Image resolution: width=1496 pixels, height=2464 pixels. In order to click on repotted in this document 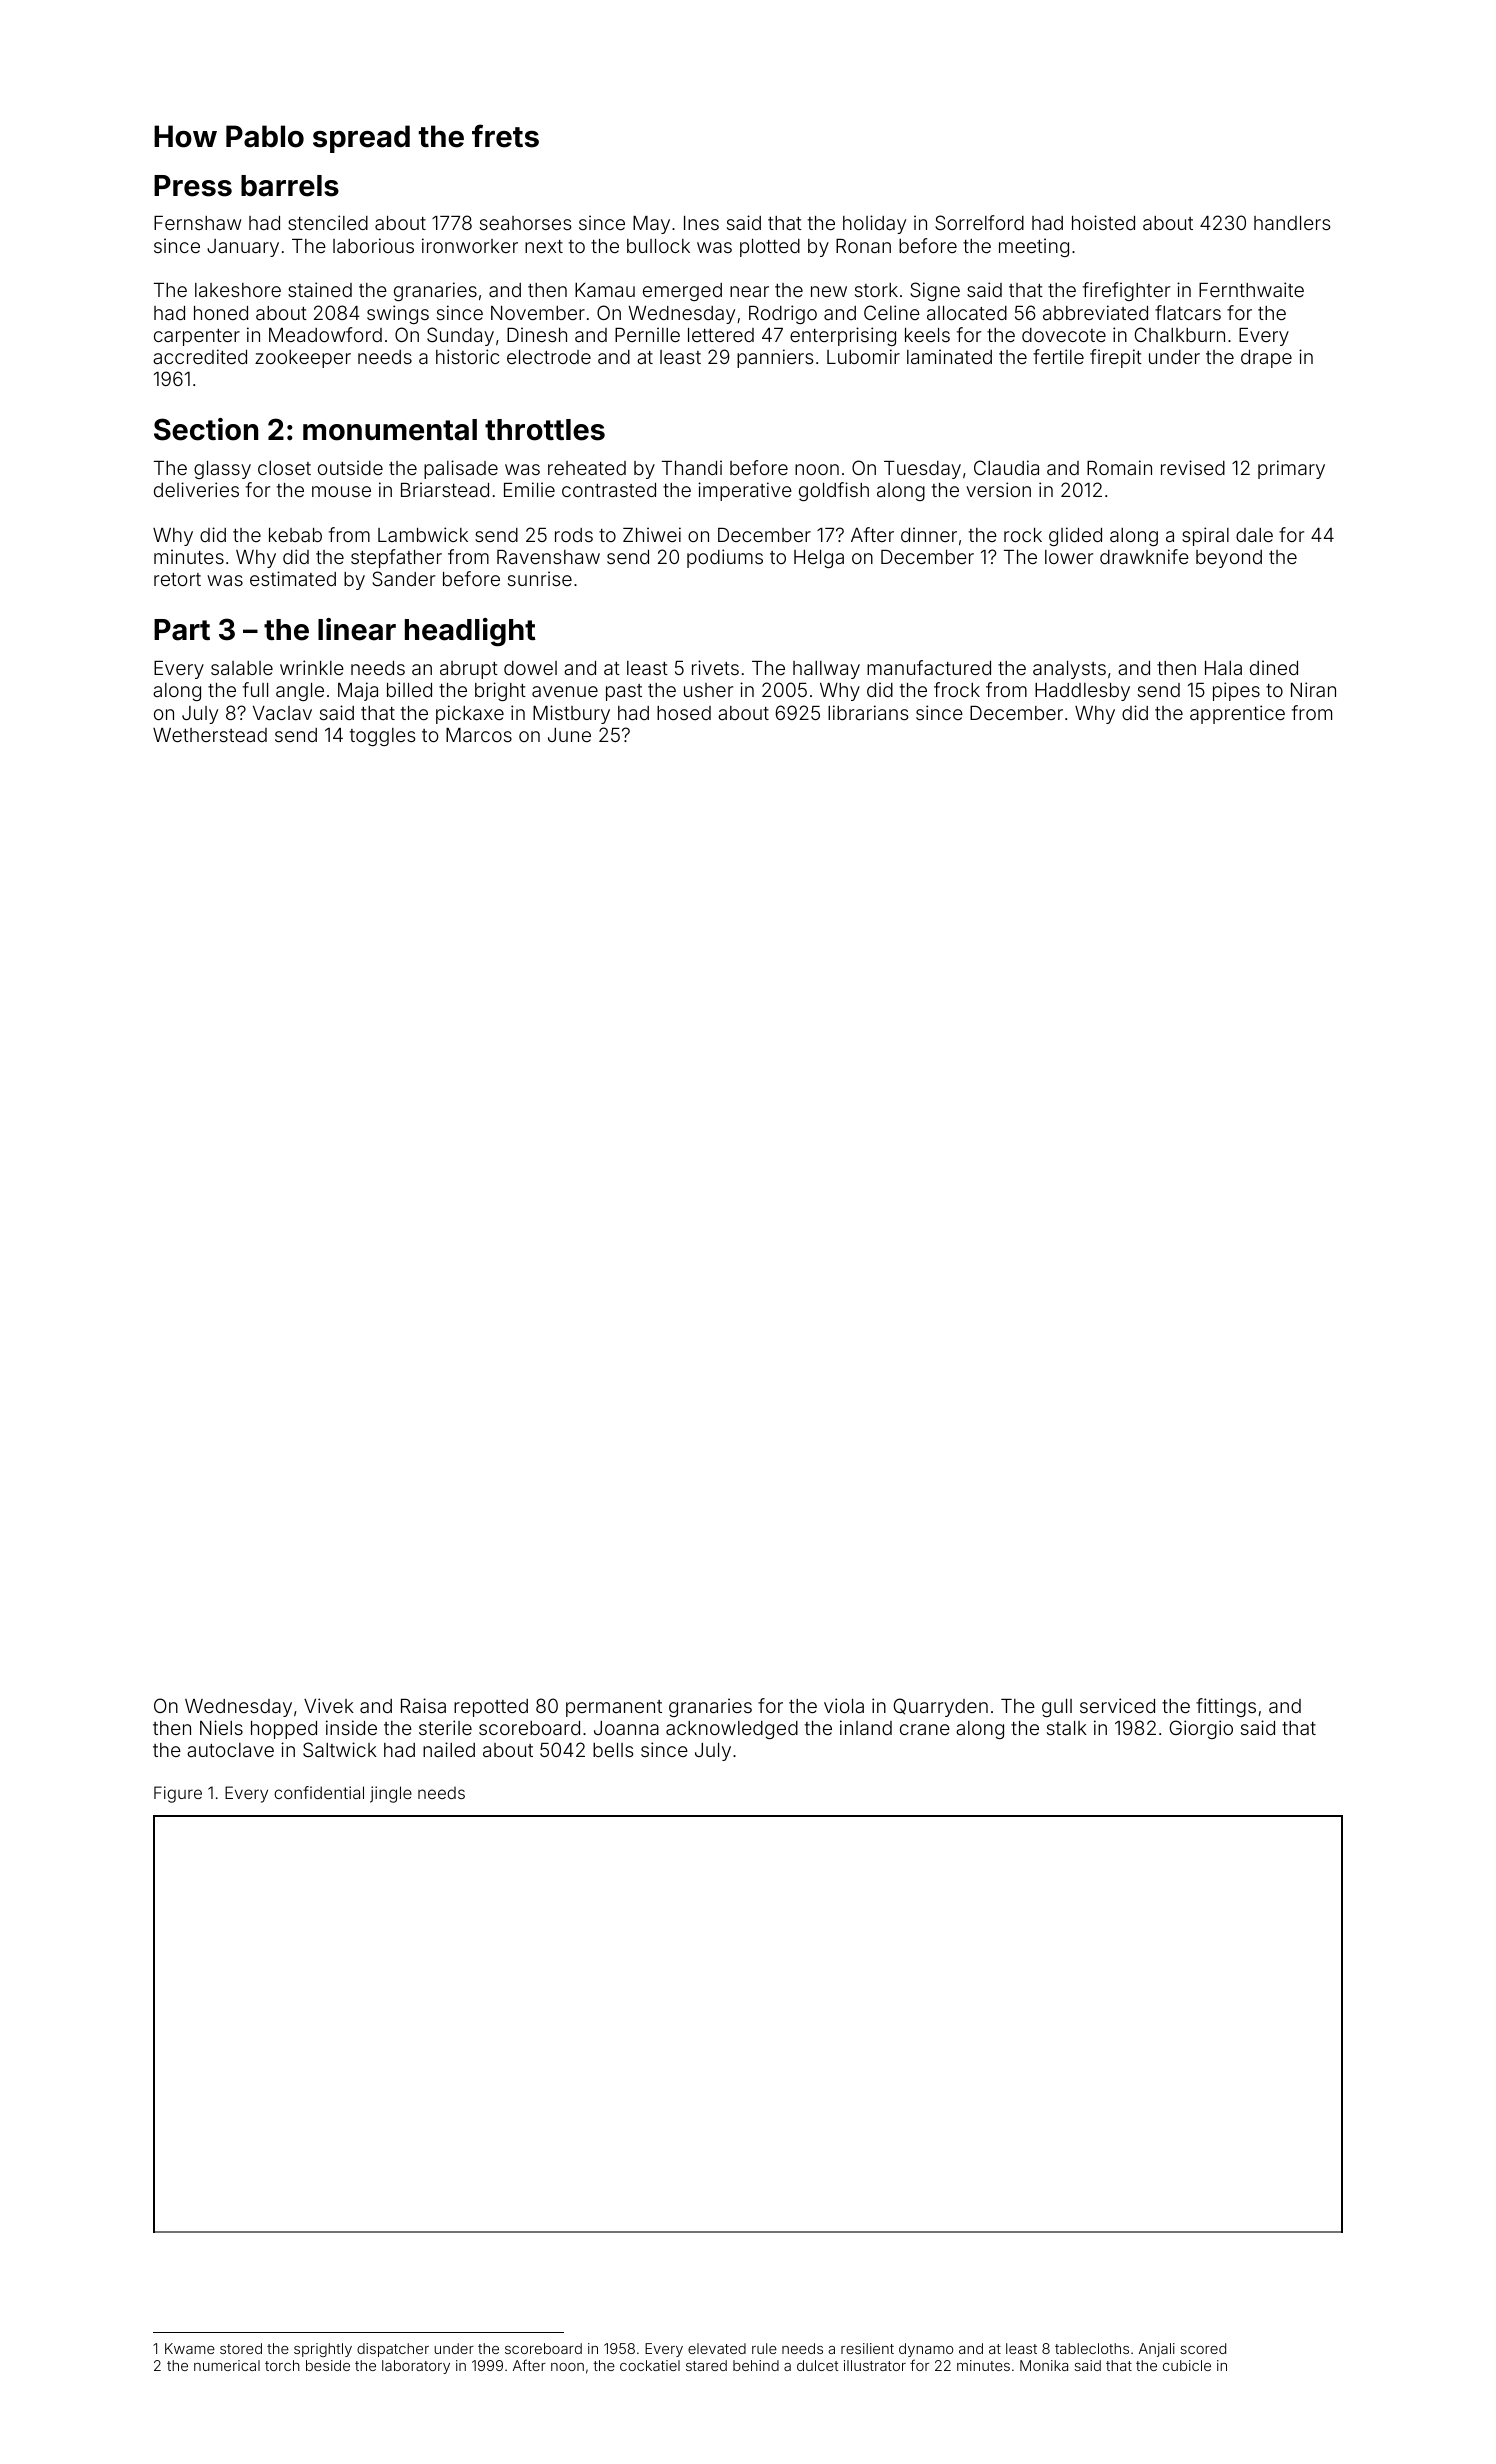, I will do `click(491, 1708)`.
